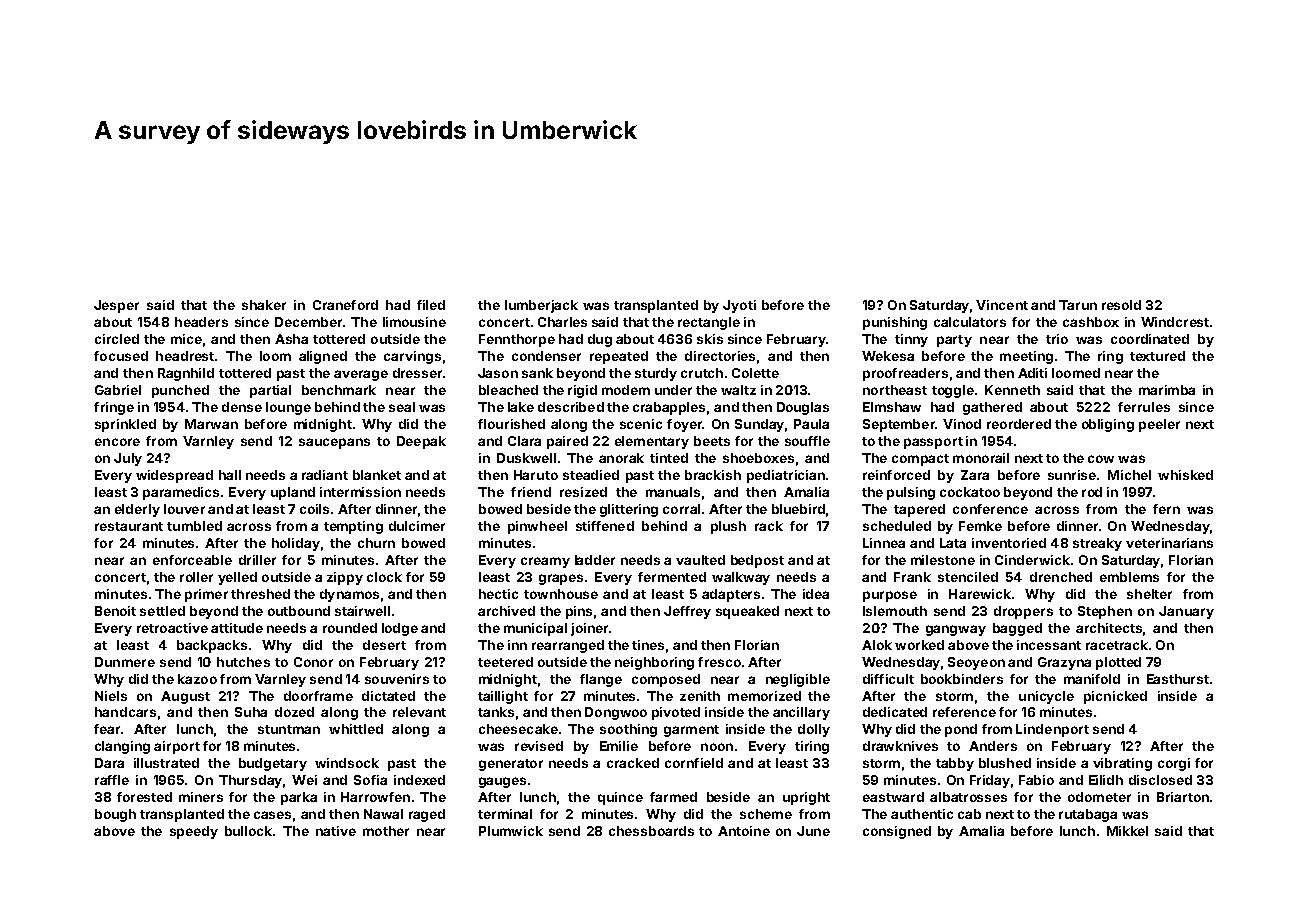 This screenshot has width=1308, height=924. What do you see at coordinates (1012, 390) in the screenshot?
I see `Kenneth` at bounding box center [1012, 390].
